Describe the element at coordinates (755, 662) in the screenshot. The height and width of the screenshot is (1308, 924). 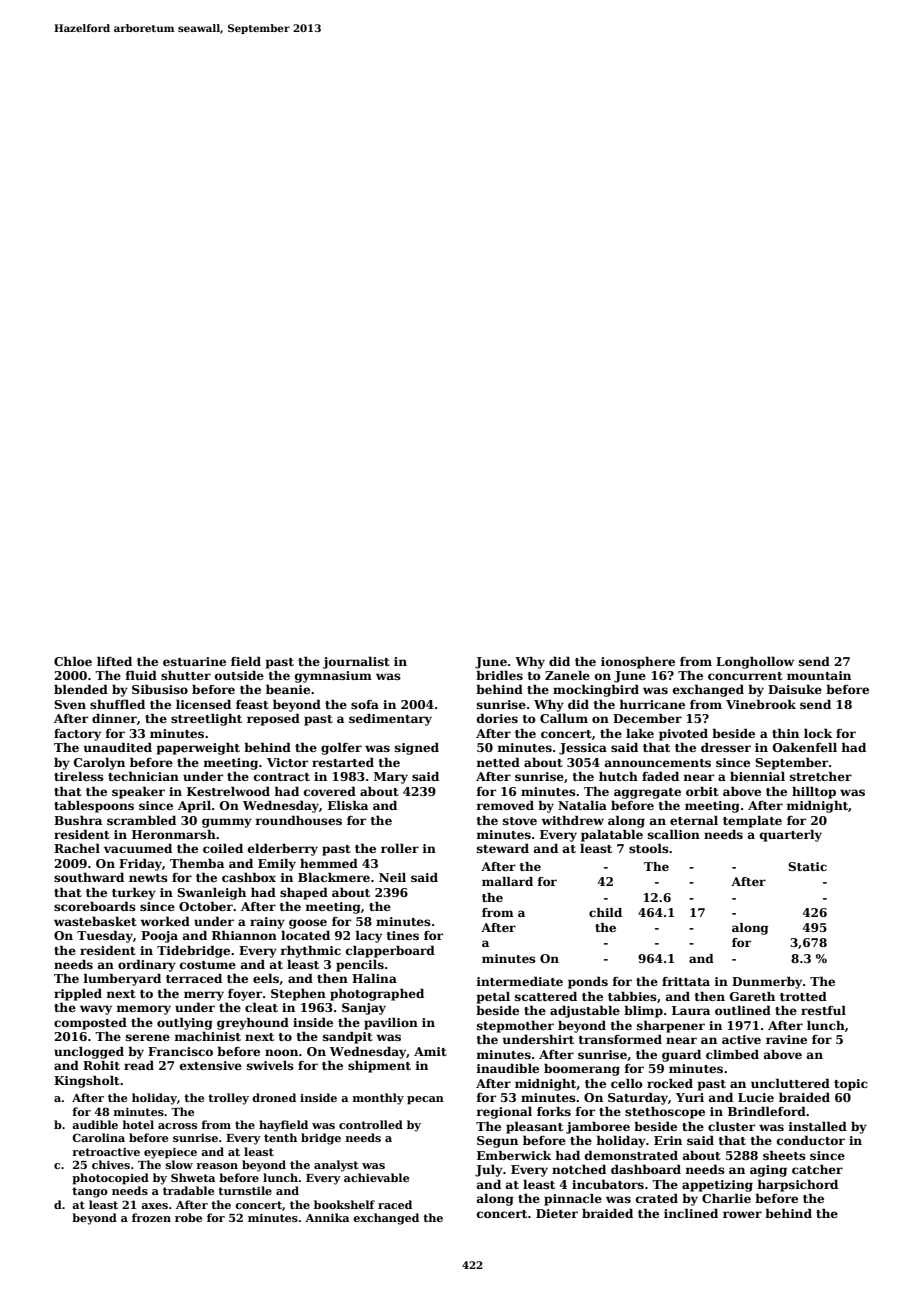
I see `Longhollow` at that location.
